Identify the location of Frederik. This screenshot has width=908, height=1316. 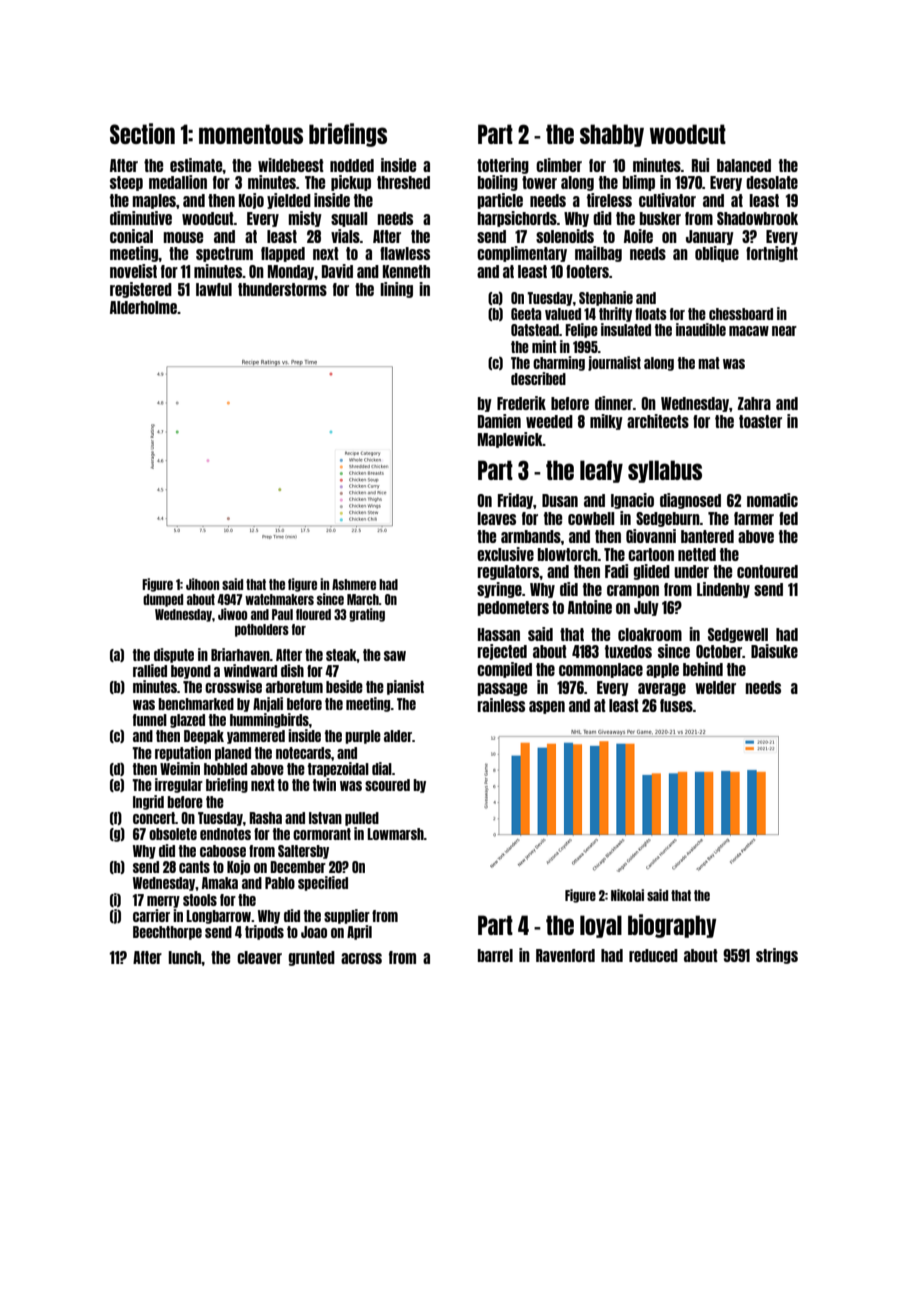
(521, 403).
